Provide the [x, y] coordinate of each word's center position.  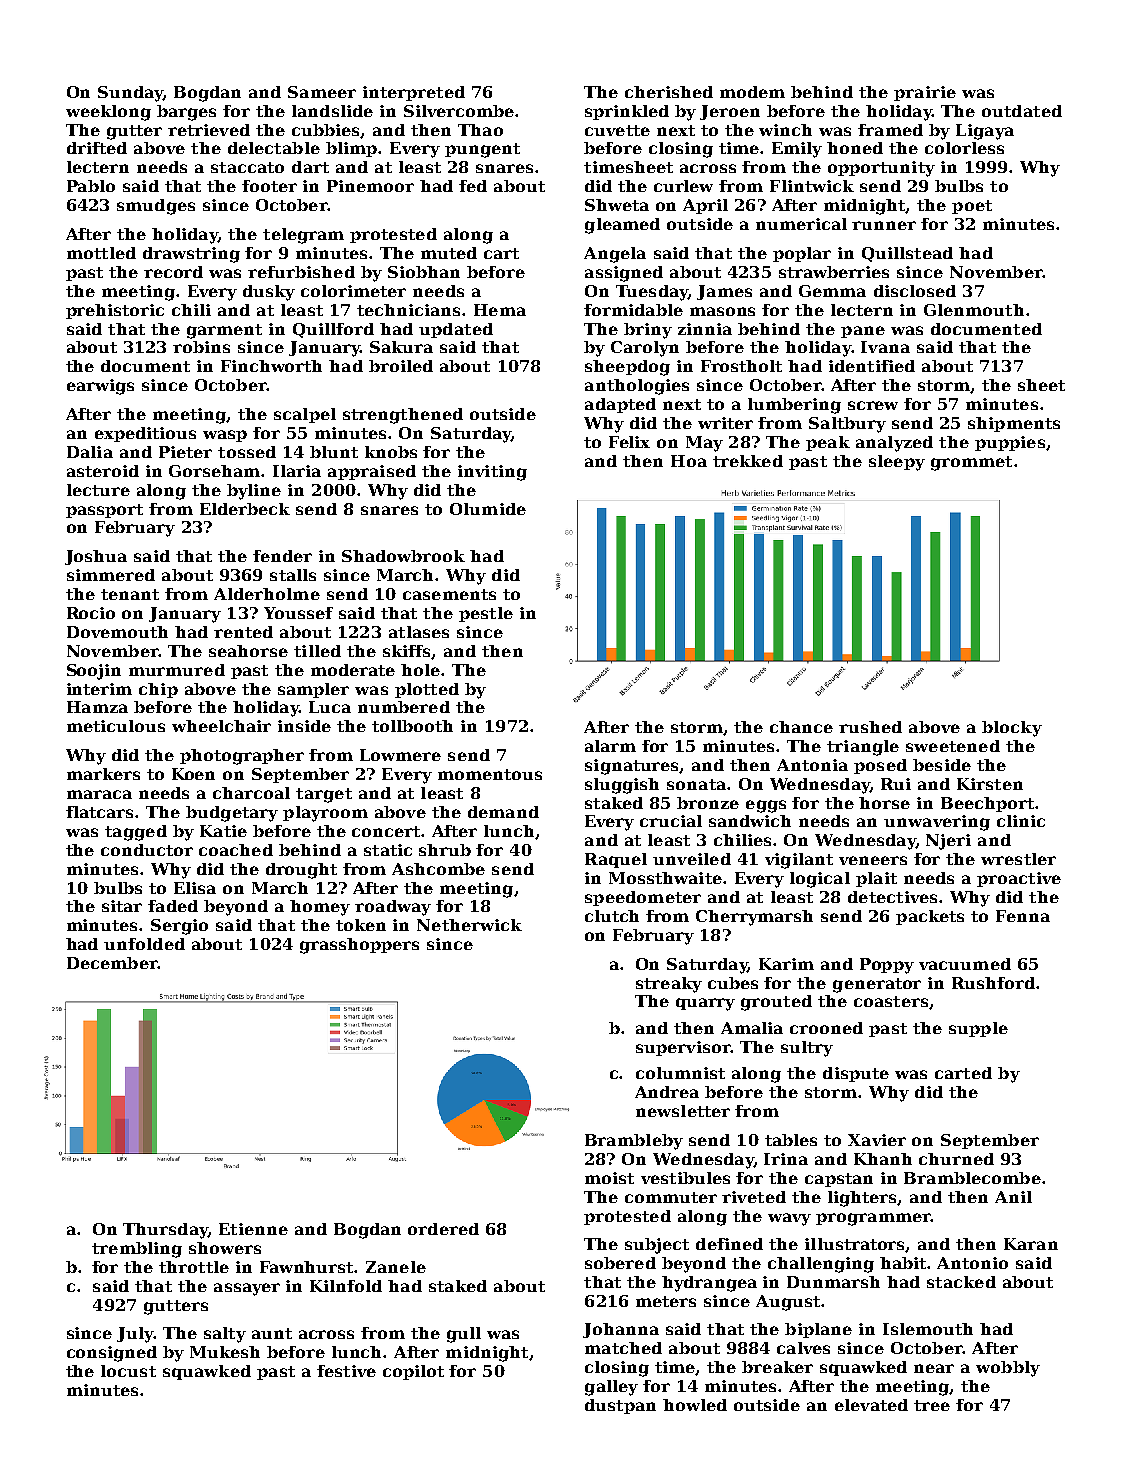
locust [128, 1371]
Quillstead [907, 254]
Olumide [488, 509]
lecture [98, 490]
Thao [480, 130]
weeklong [108, 113]
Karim [786, 964]
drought [301, 871]
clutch [612, 916]
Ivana [885, 347]
